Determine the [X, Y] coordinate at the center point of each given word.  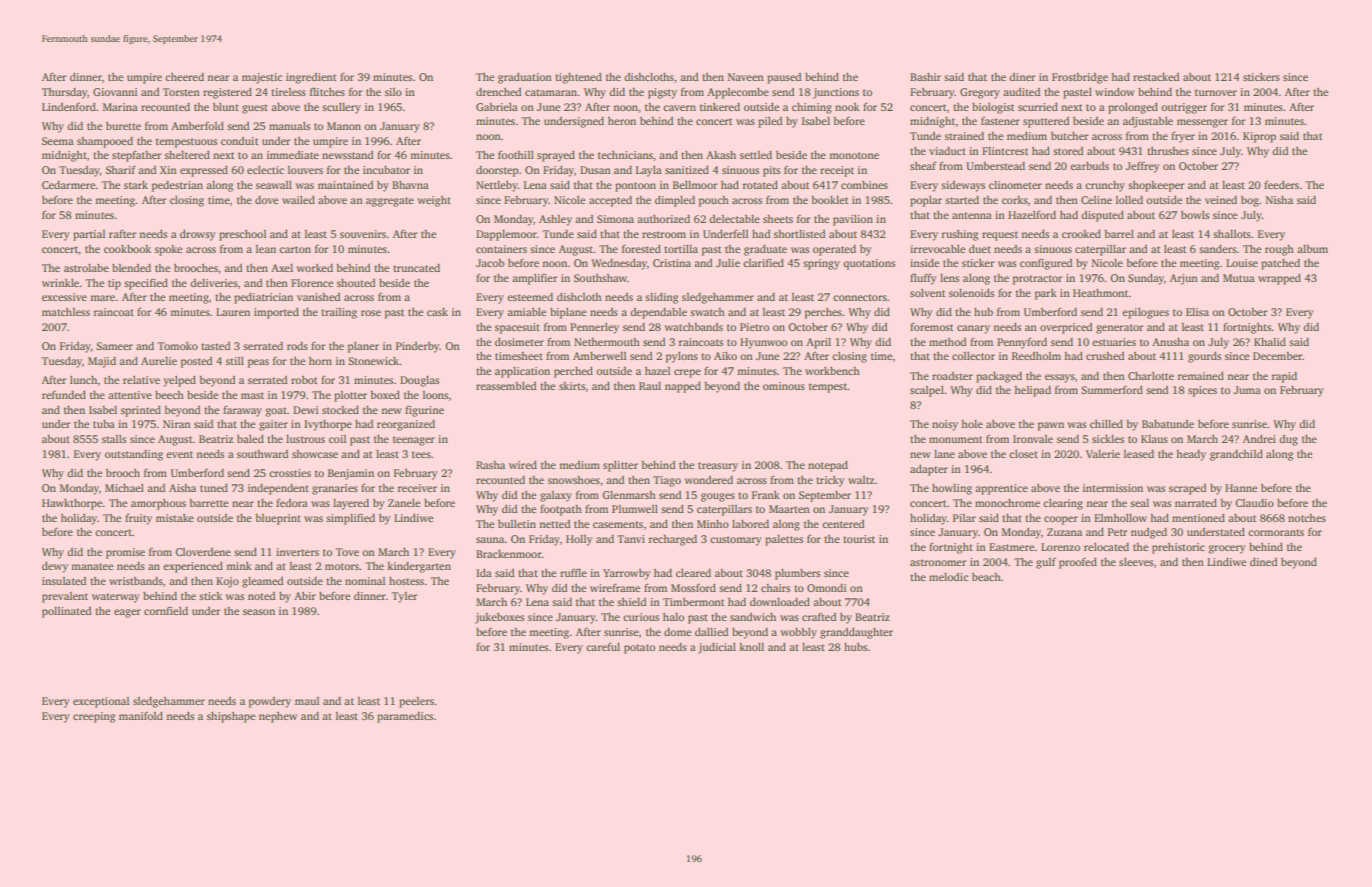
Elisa [1197, 312]
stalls [114, 439]
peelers [416, 702]
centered [843, 524]
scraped [1187, 489]
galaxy [556, 496]
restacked [1156, 77]
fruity [138, 519]
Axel [282, 268]
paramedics [405, 717]
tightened [578, 78]
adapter [929, 470]
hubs [855, 647]
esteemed [530, 297]
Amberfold [197, 126]
